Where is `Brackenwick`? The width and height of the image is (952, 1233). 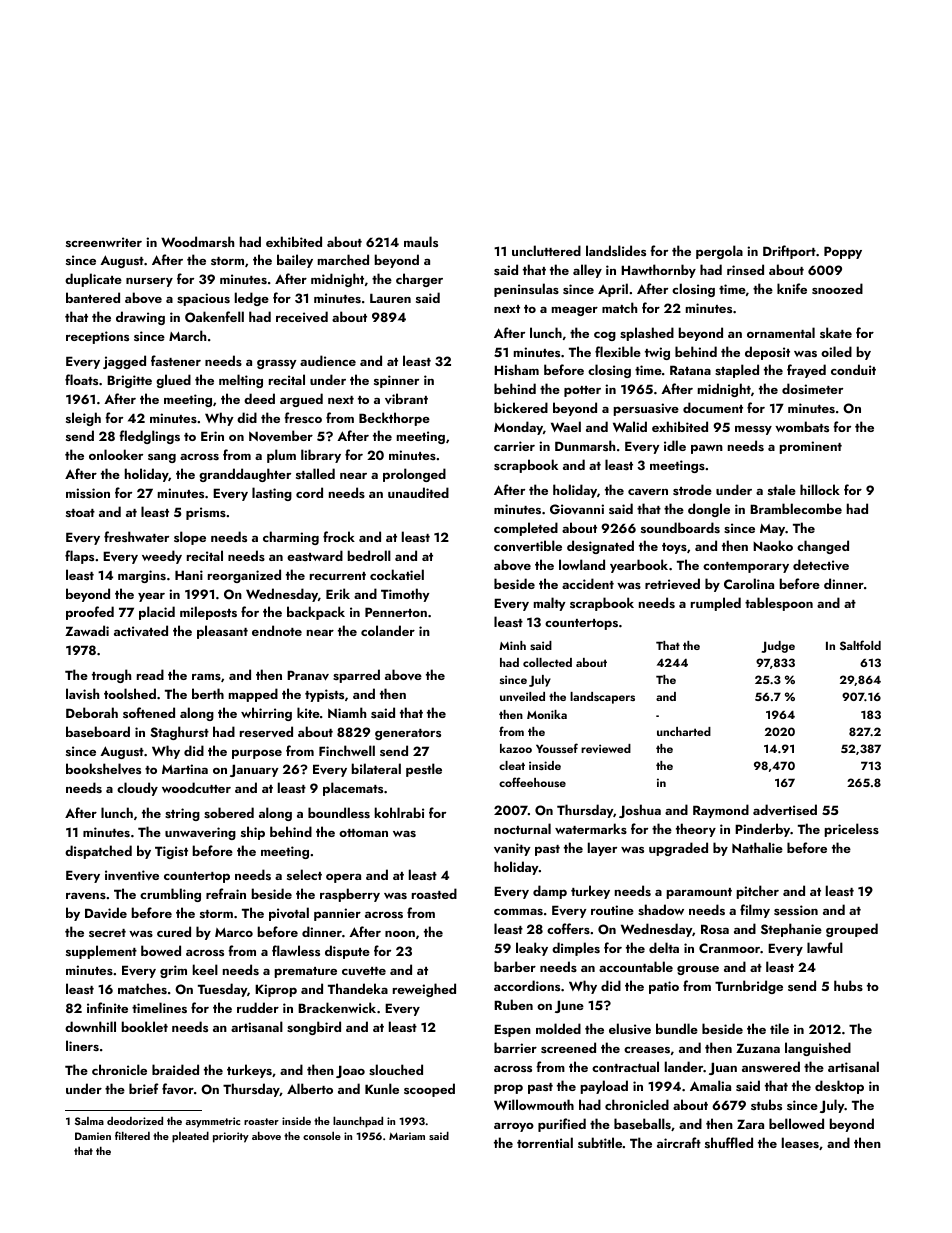
Brackenwick is located at coordinates (337, 1007).
